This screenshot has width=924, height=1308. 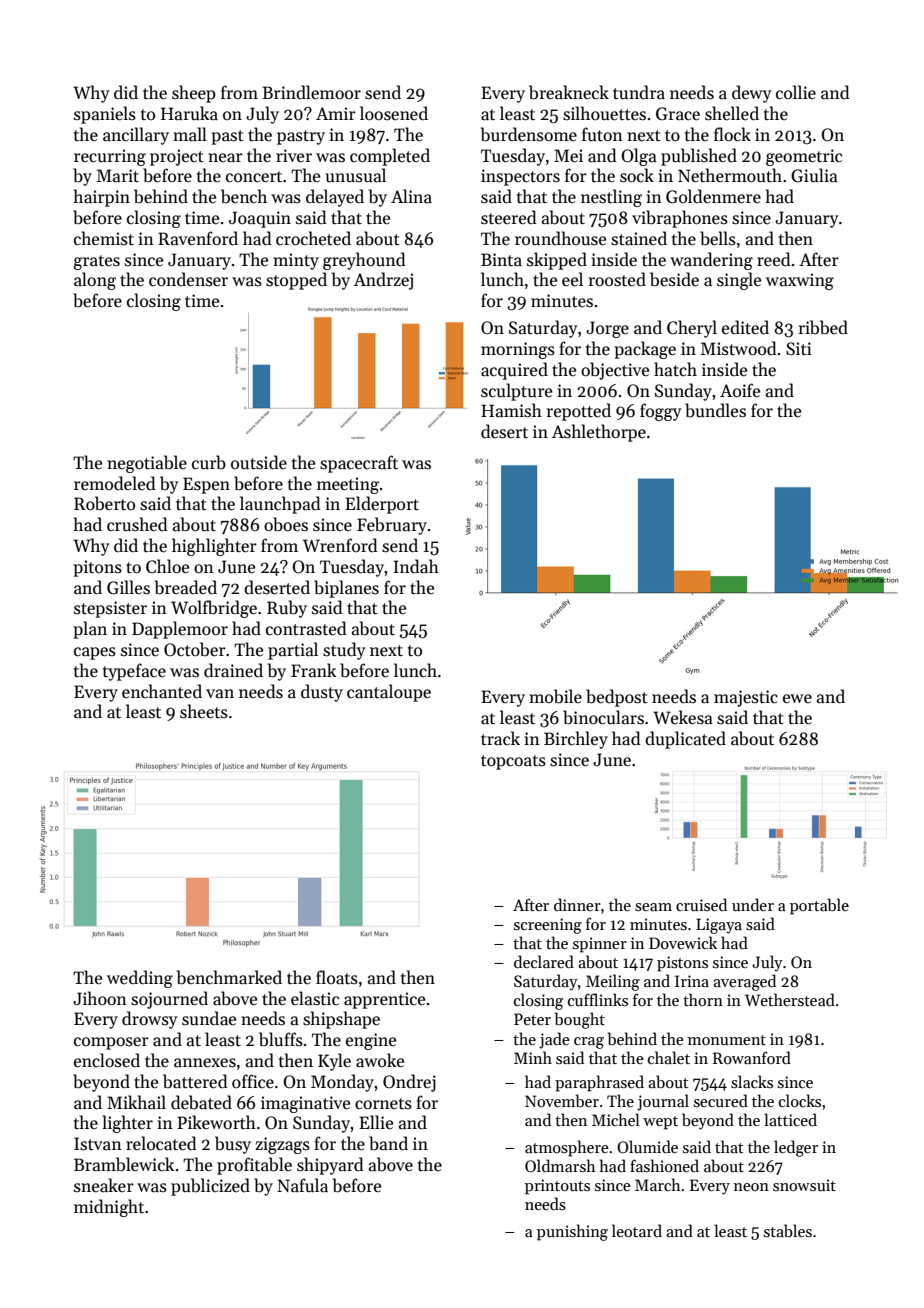 I want to click on Jihoon, so click(x=100, y=998).
